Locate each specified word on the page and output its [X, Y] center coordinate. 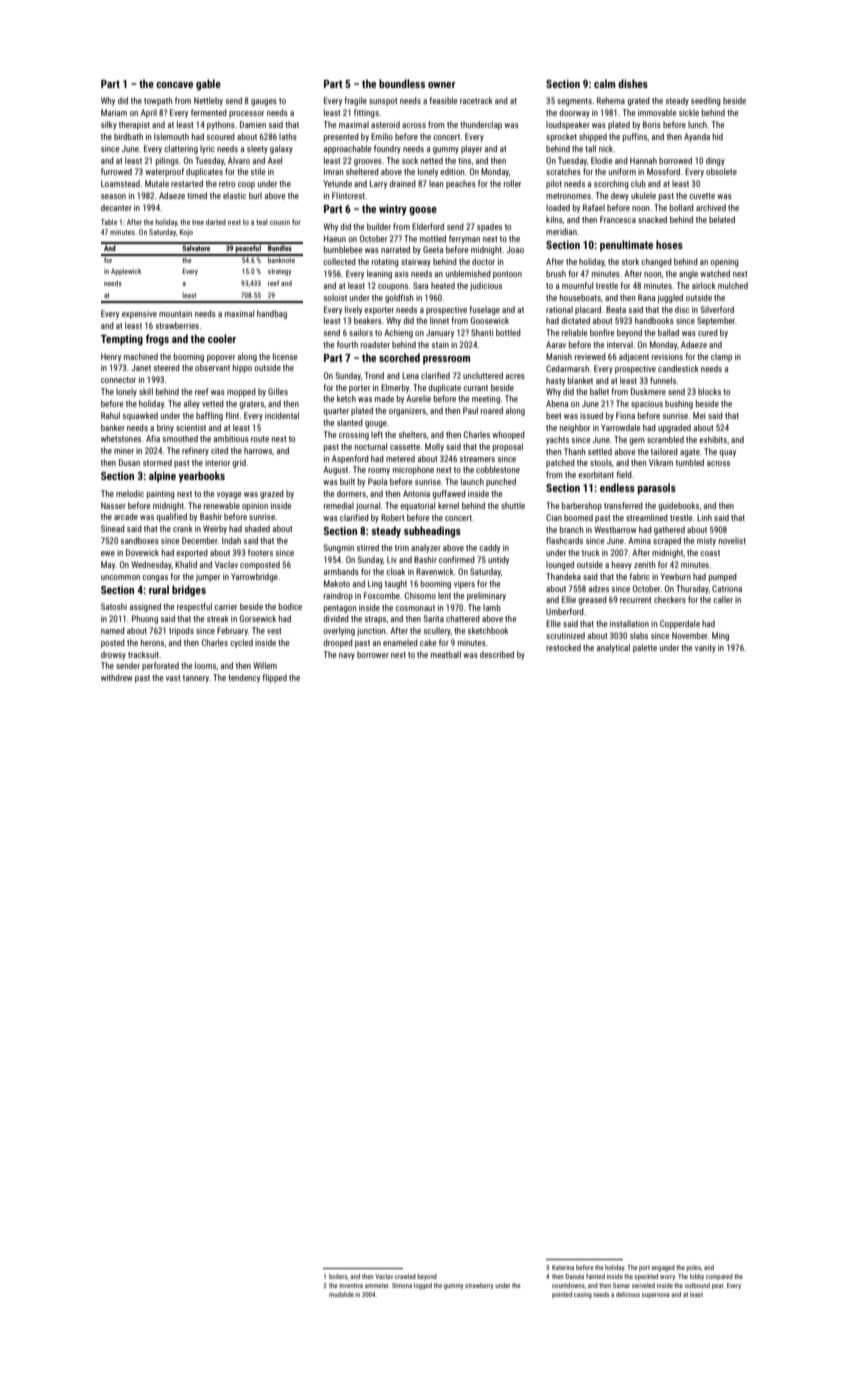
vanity [705, 648]
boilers [338, 1277]
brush [556, 273]
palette [645, 648]
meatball [446, 654]
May [108, 565]
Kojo [186, 233]
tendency [244, 678]
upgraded [674, 428]
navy [347, 656]
